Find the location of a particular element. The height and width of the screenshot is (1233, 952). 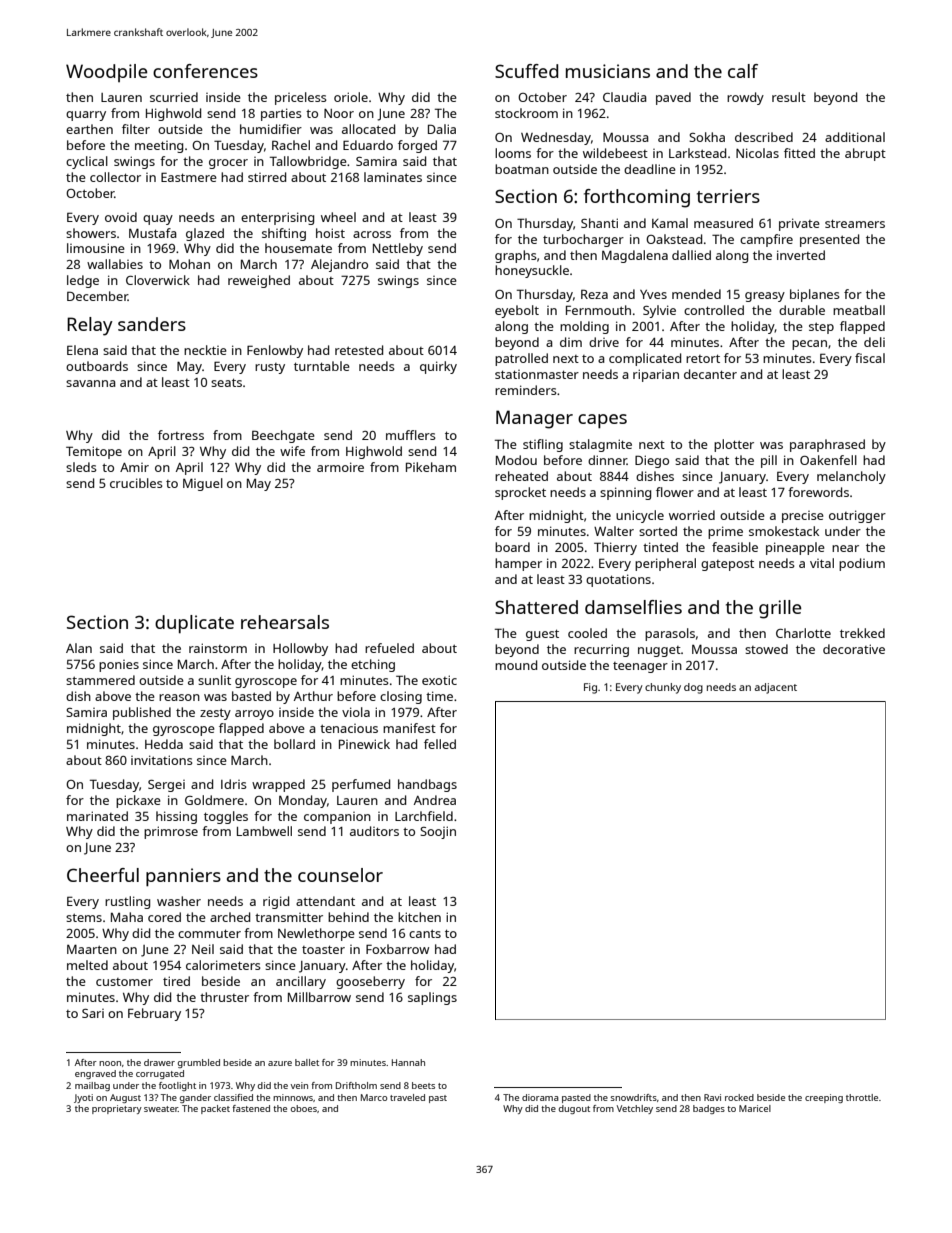

published is located at coordinates (142, 713).
